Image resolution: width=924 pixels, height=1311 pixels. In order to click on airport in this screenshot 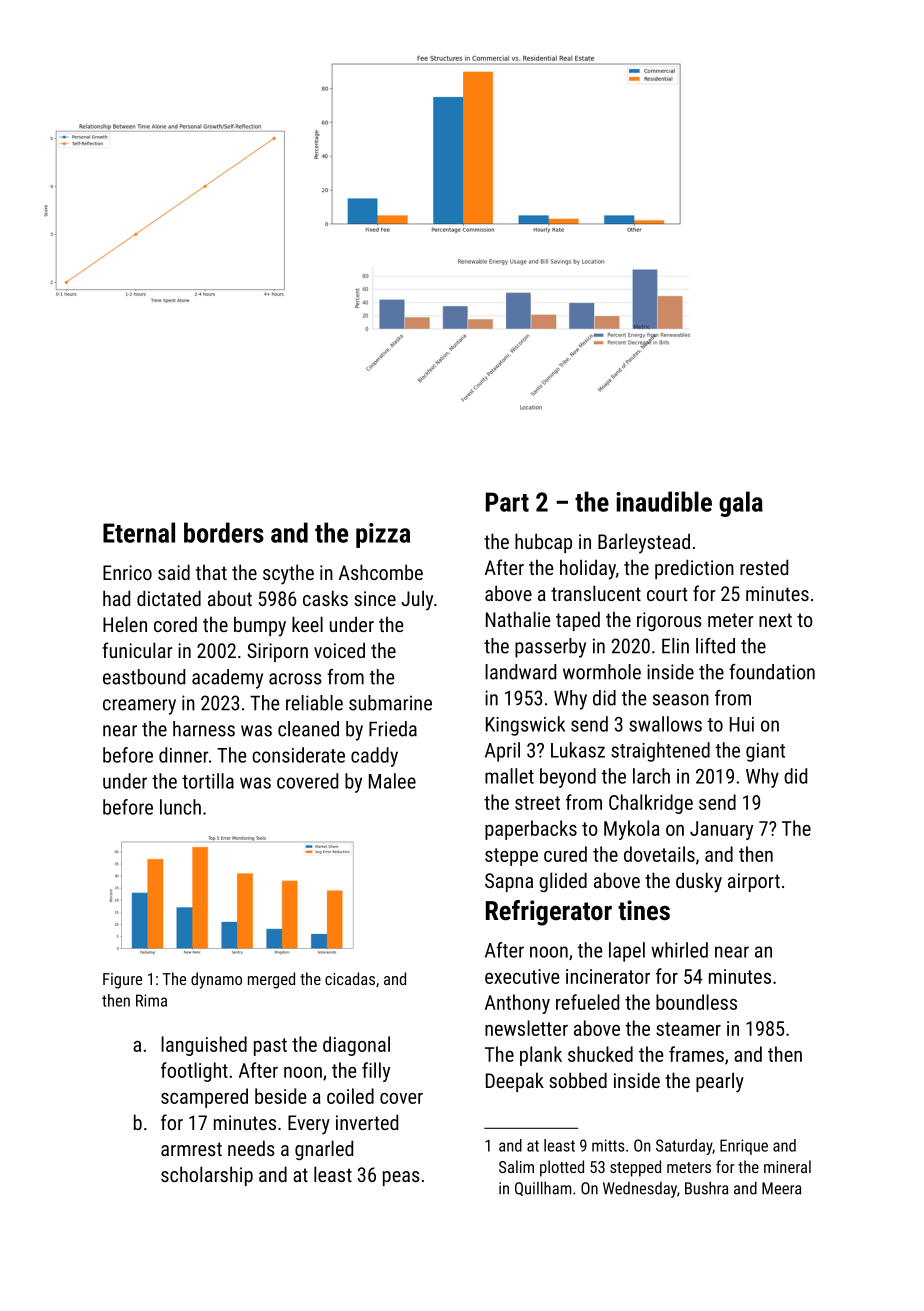, I will do `click(754, 882)`.
